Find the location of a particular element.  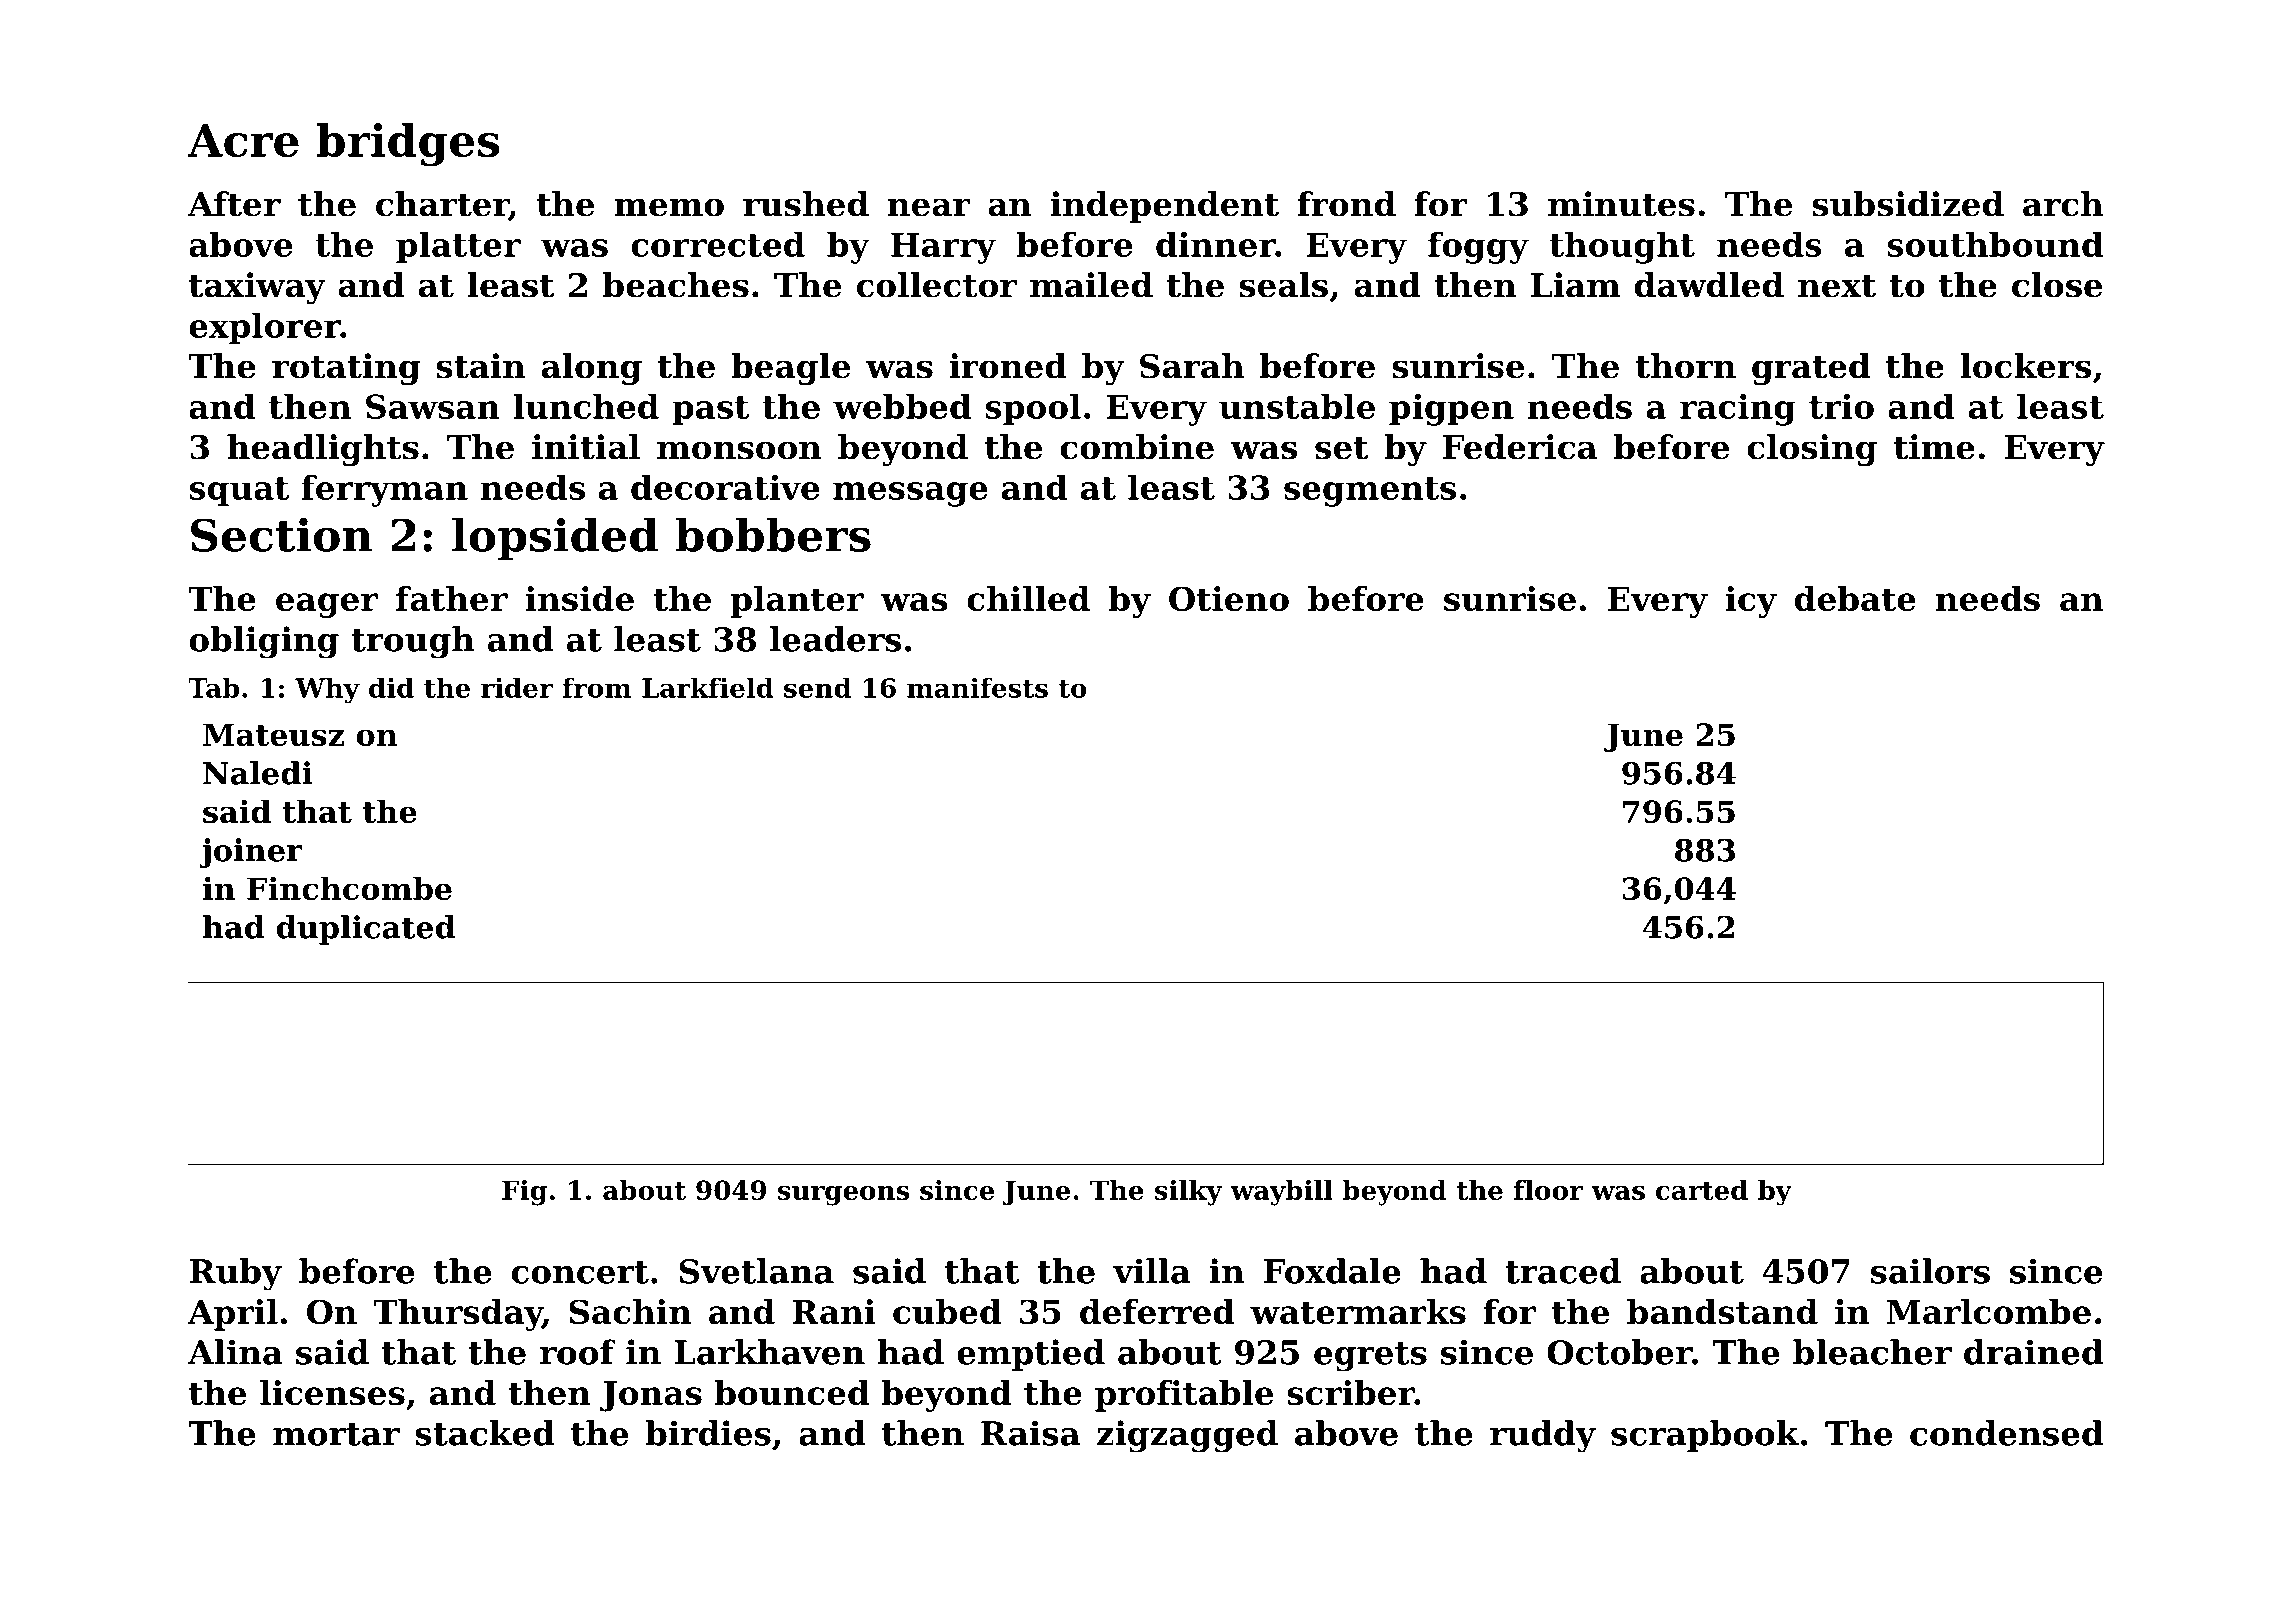

from is located at coordinates (597, 687).
